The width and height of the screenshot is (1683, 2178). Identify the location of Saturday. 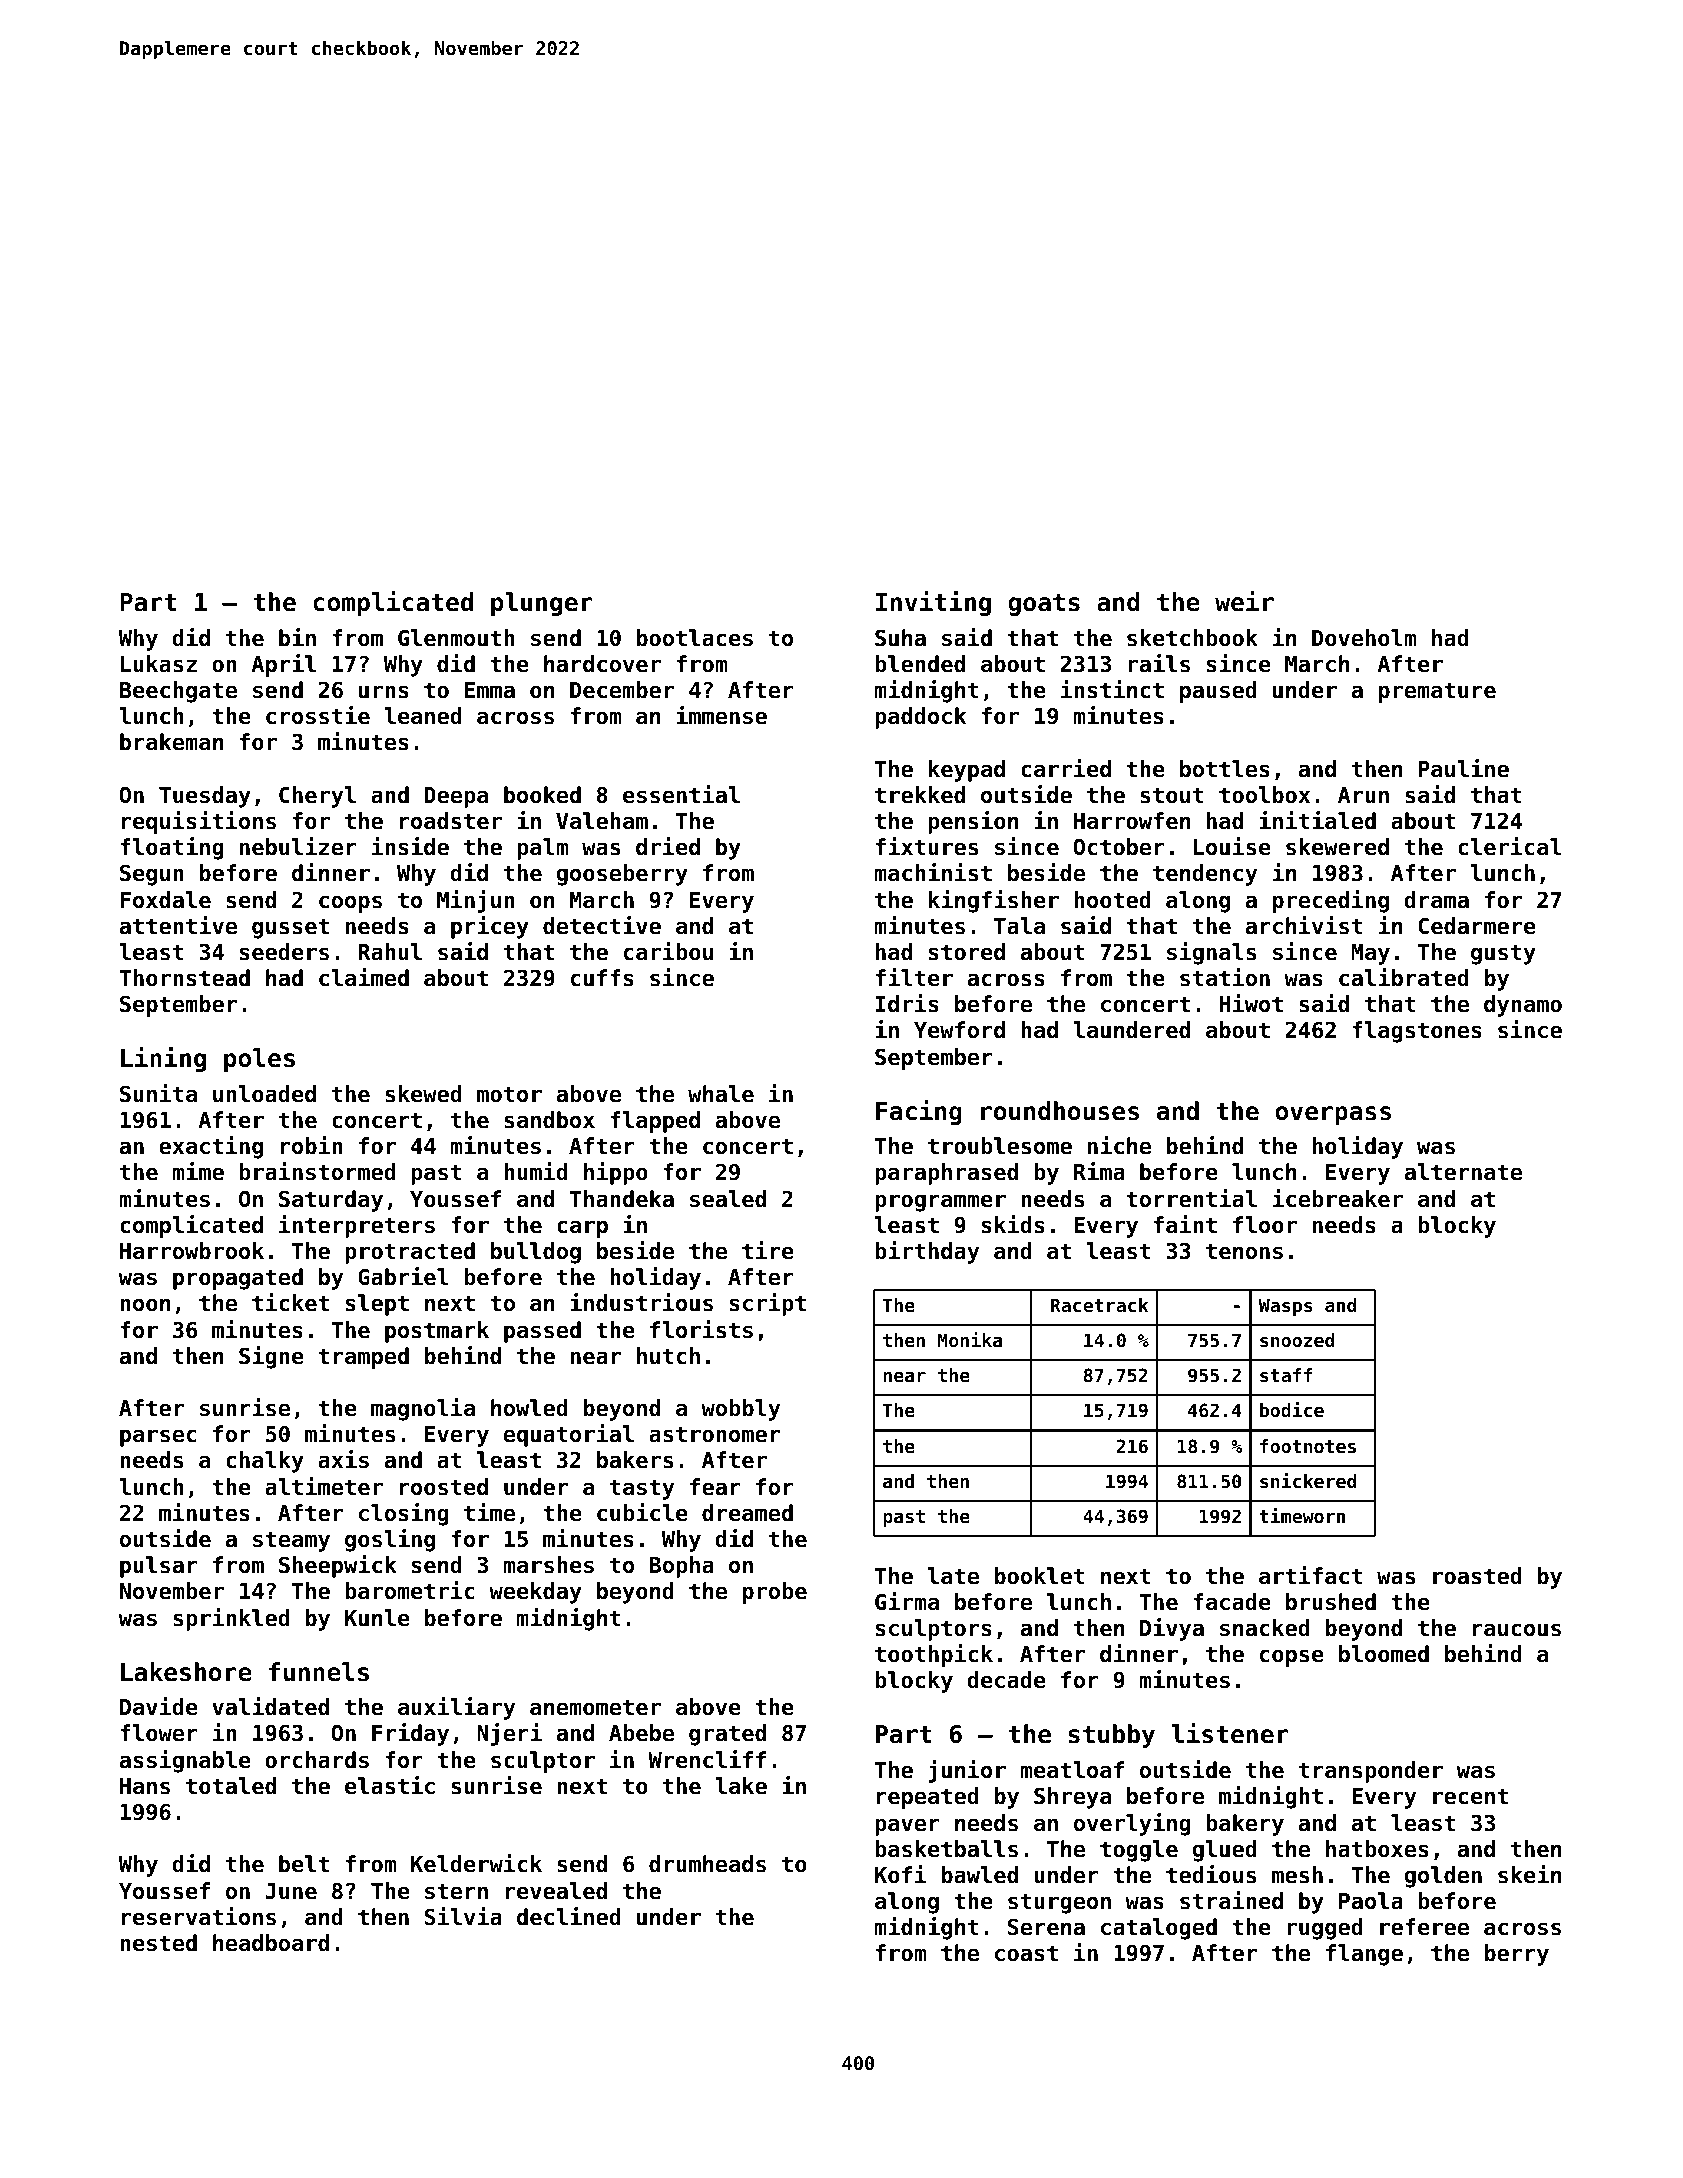
(331, 1201).
